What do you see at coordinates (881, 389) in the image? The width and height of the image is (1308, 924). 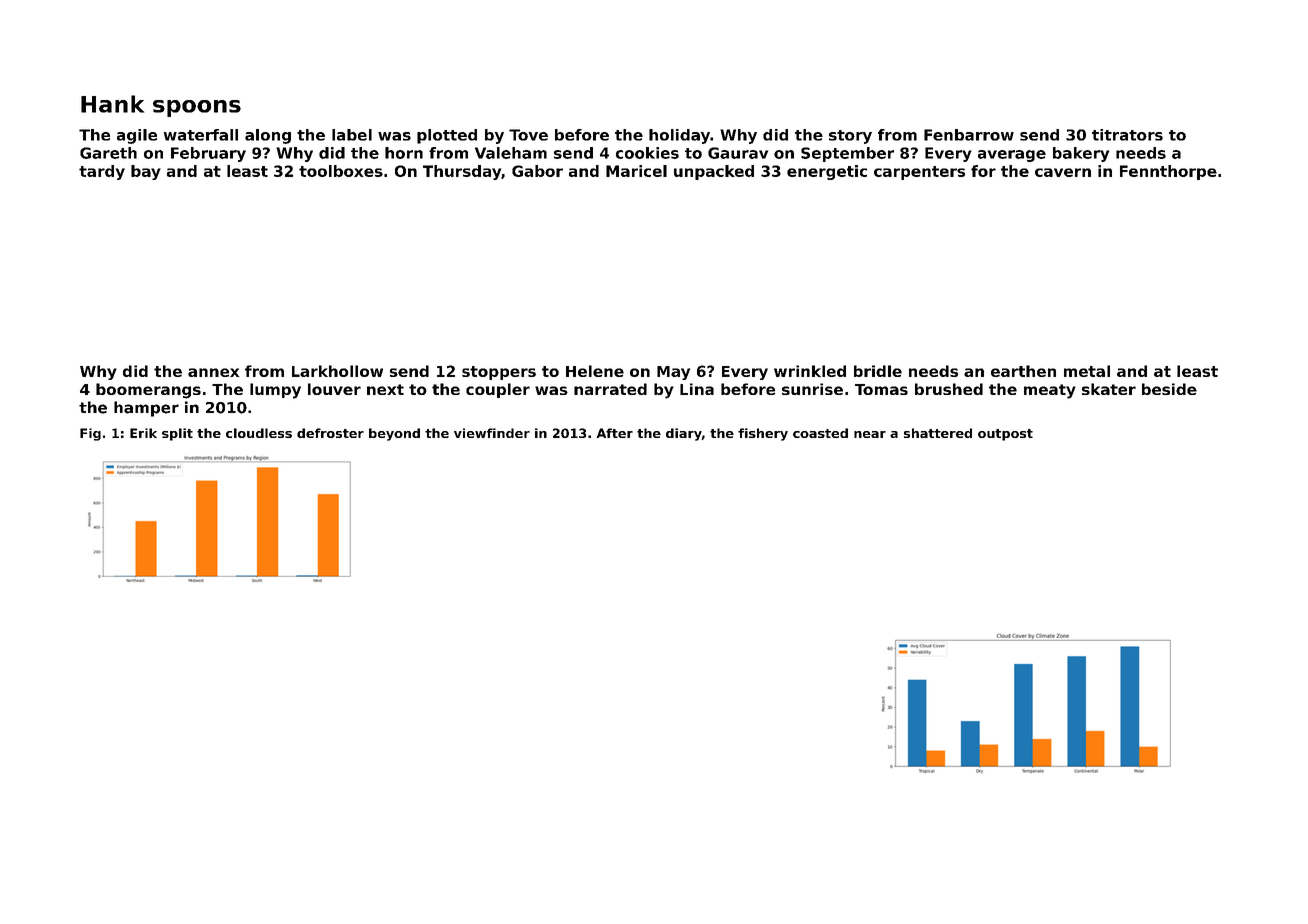 I see `Tomas` at bounding box center [881, 389].
